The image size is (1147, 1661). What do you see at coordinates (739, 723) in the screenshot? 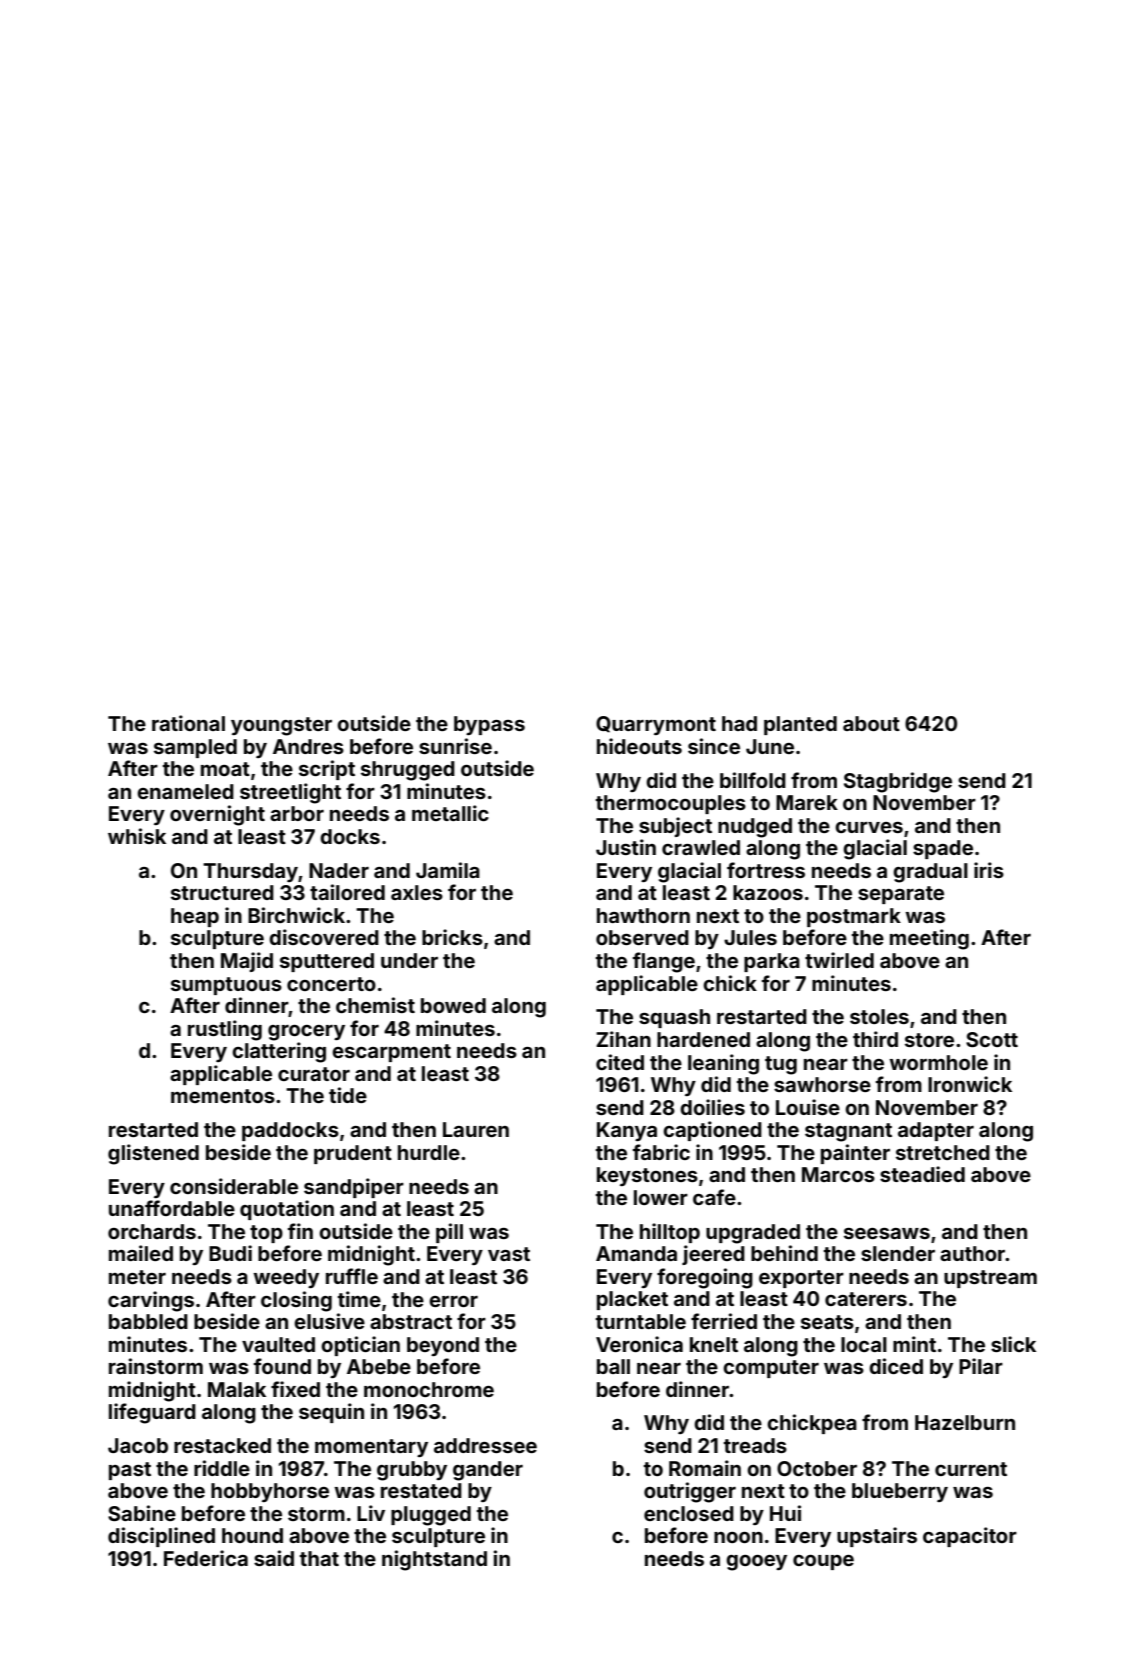
I see `had` at bounding box center [739, 723].
